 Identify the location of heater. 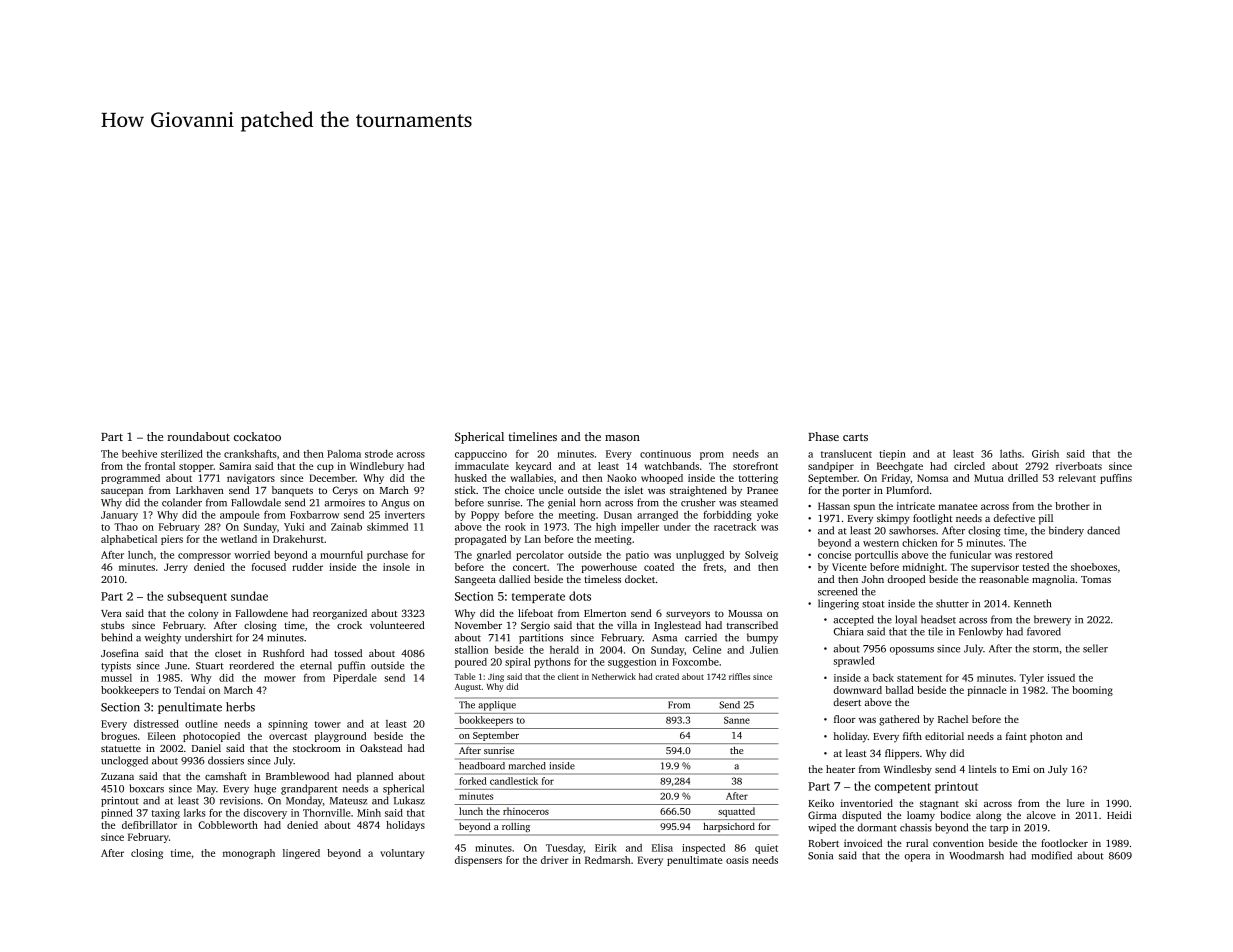
(840, 769).
